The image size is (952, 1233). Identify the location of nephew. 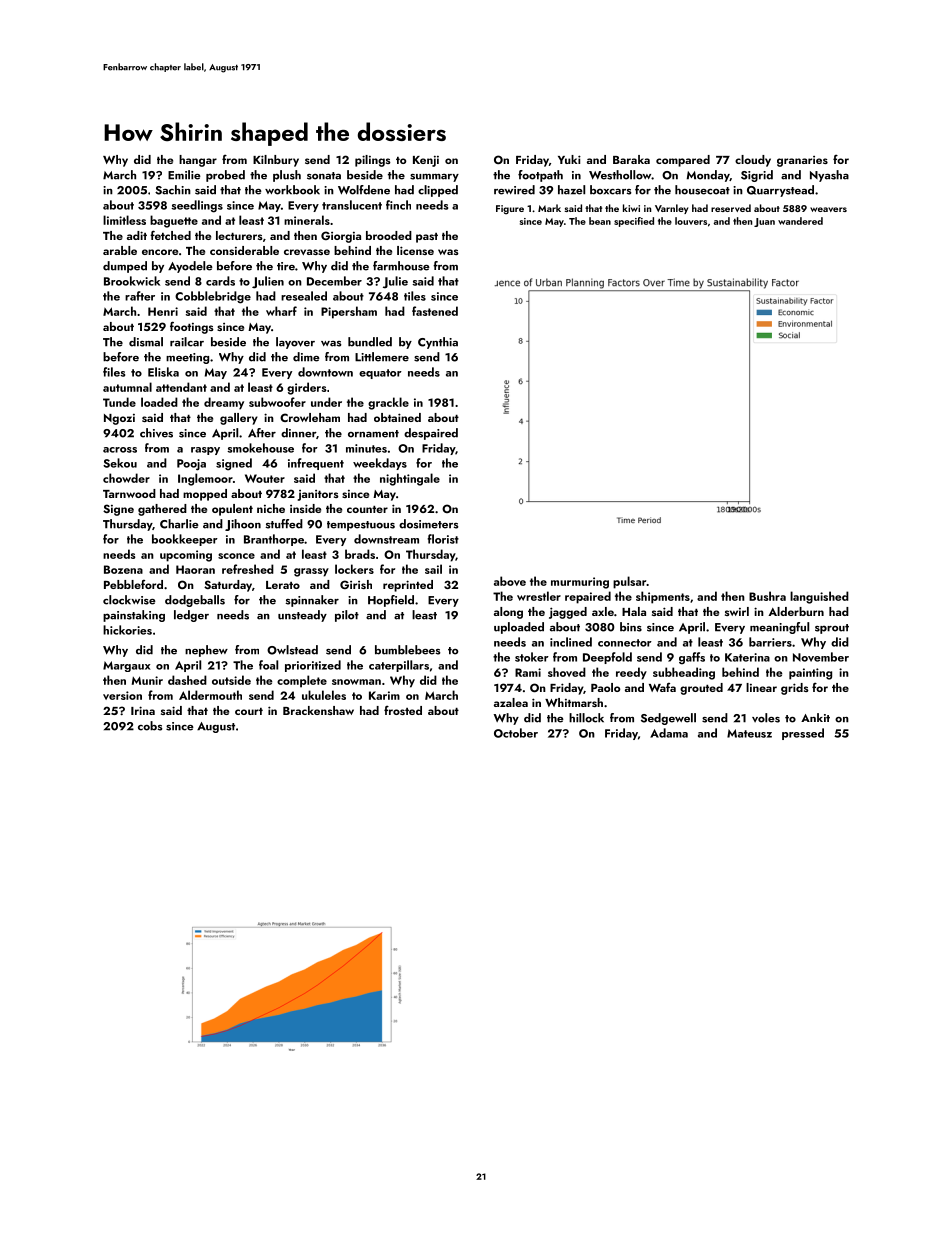
(206, 651).
